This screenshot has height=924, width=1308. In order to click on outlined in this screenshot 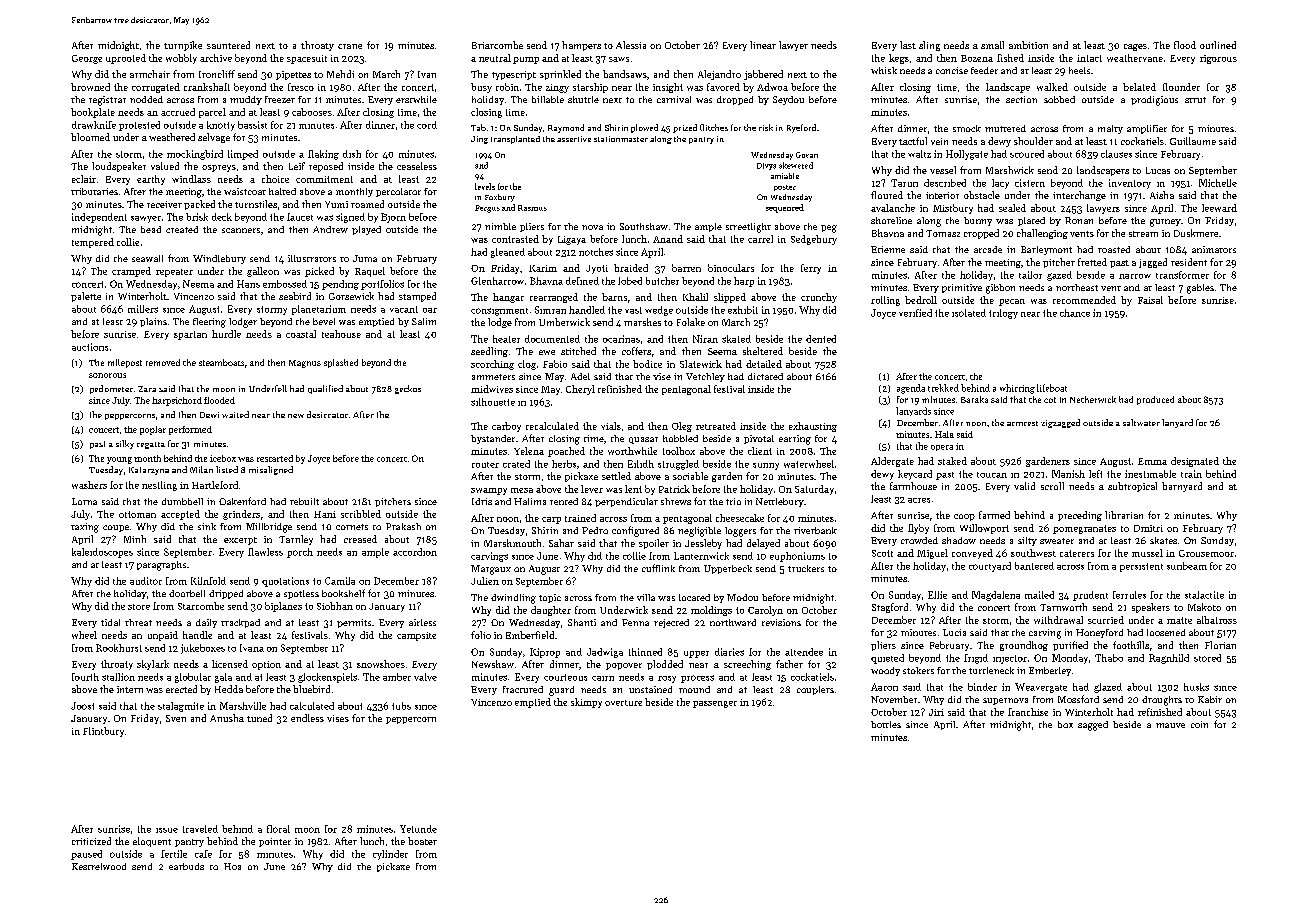, I will do `click(1218, 45)`.
